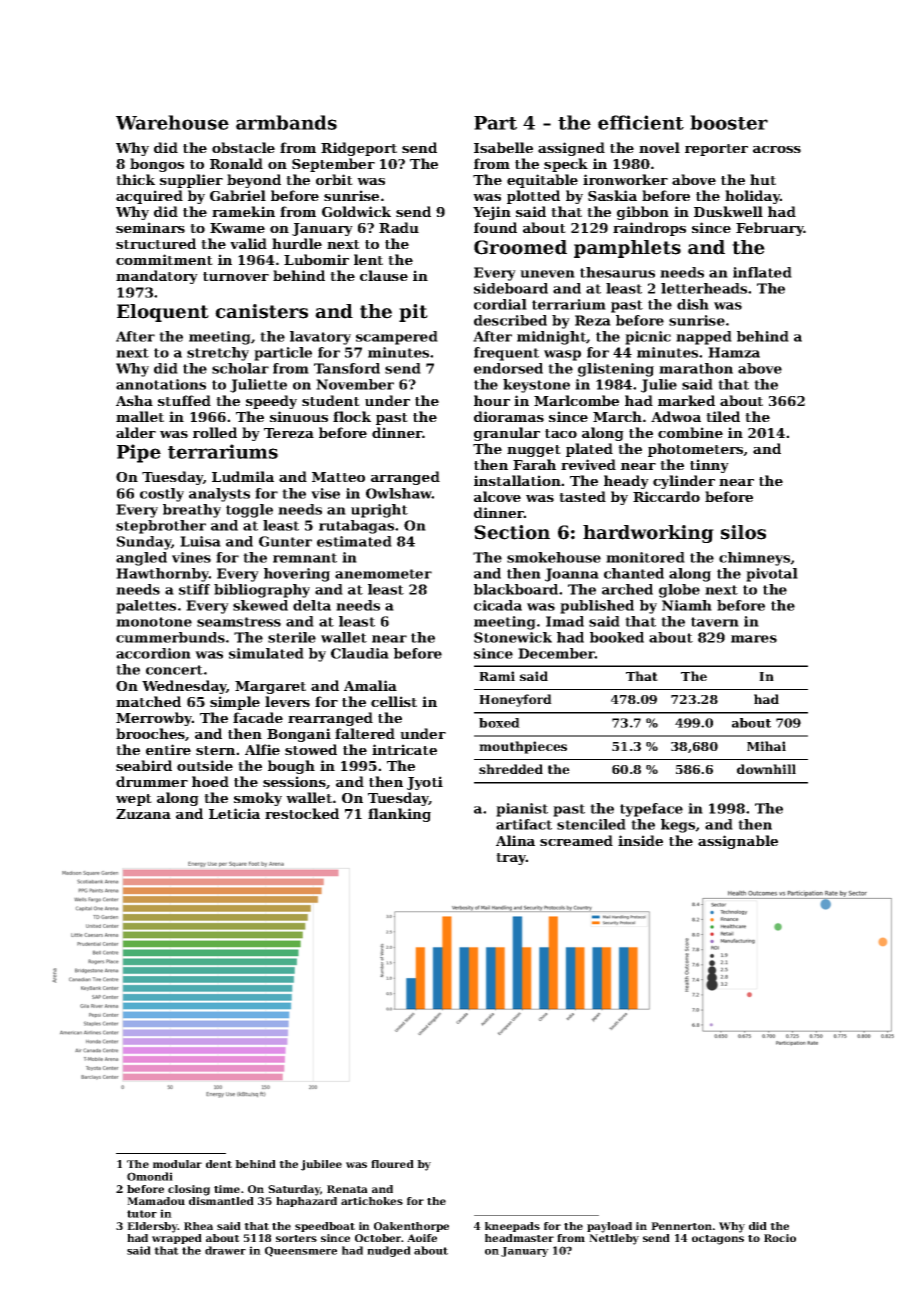 This screenshot has width=924, height=1308. What do you see at coordinates (676, 416) in the screenshot?
I see `Adwoa` at bounding box center [676, 416].
